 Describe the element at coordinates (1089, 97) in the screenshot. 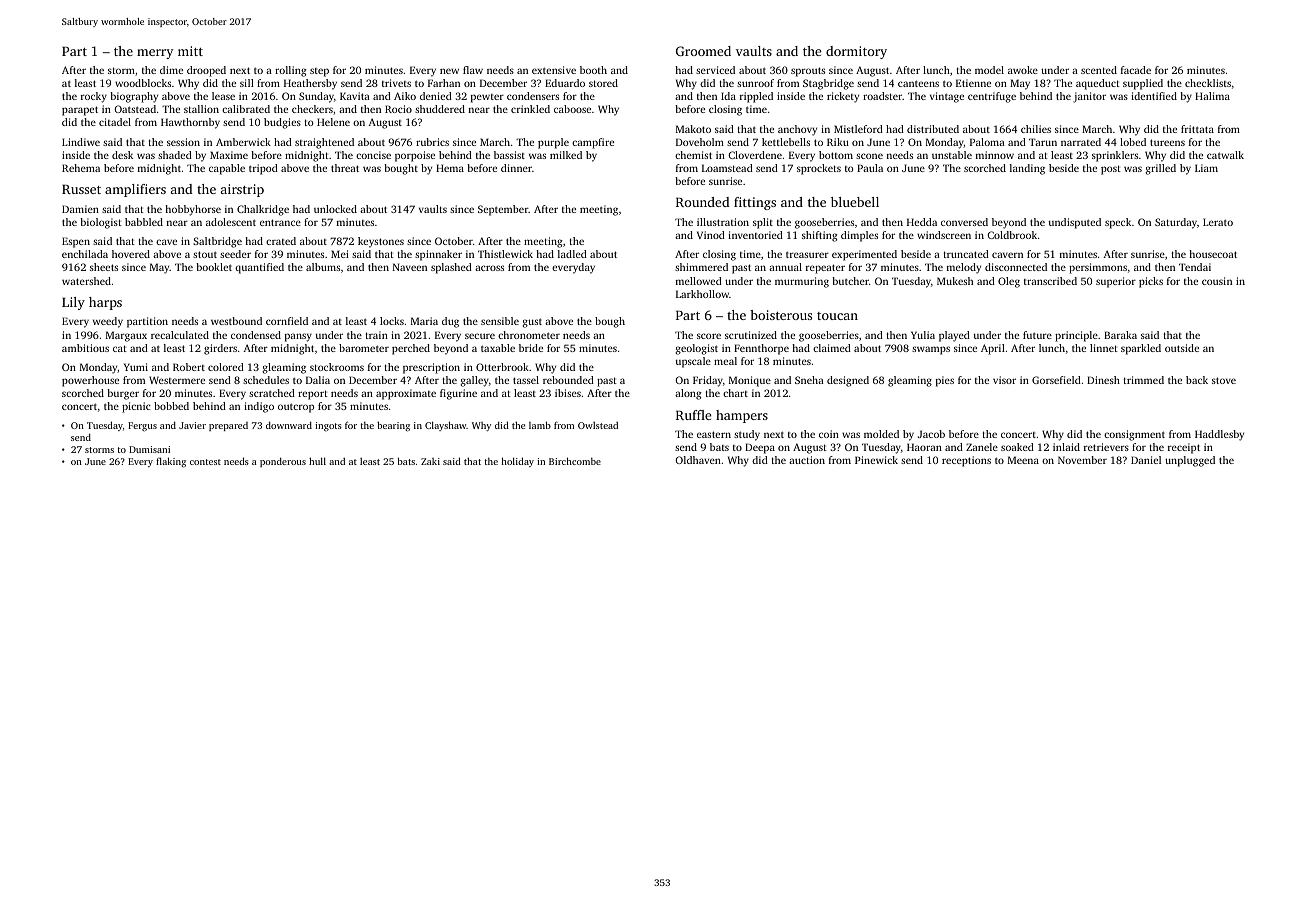

I see `janitor` at that location.
